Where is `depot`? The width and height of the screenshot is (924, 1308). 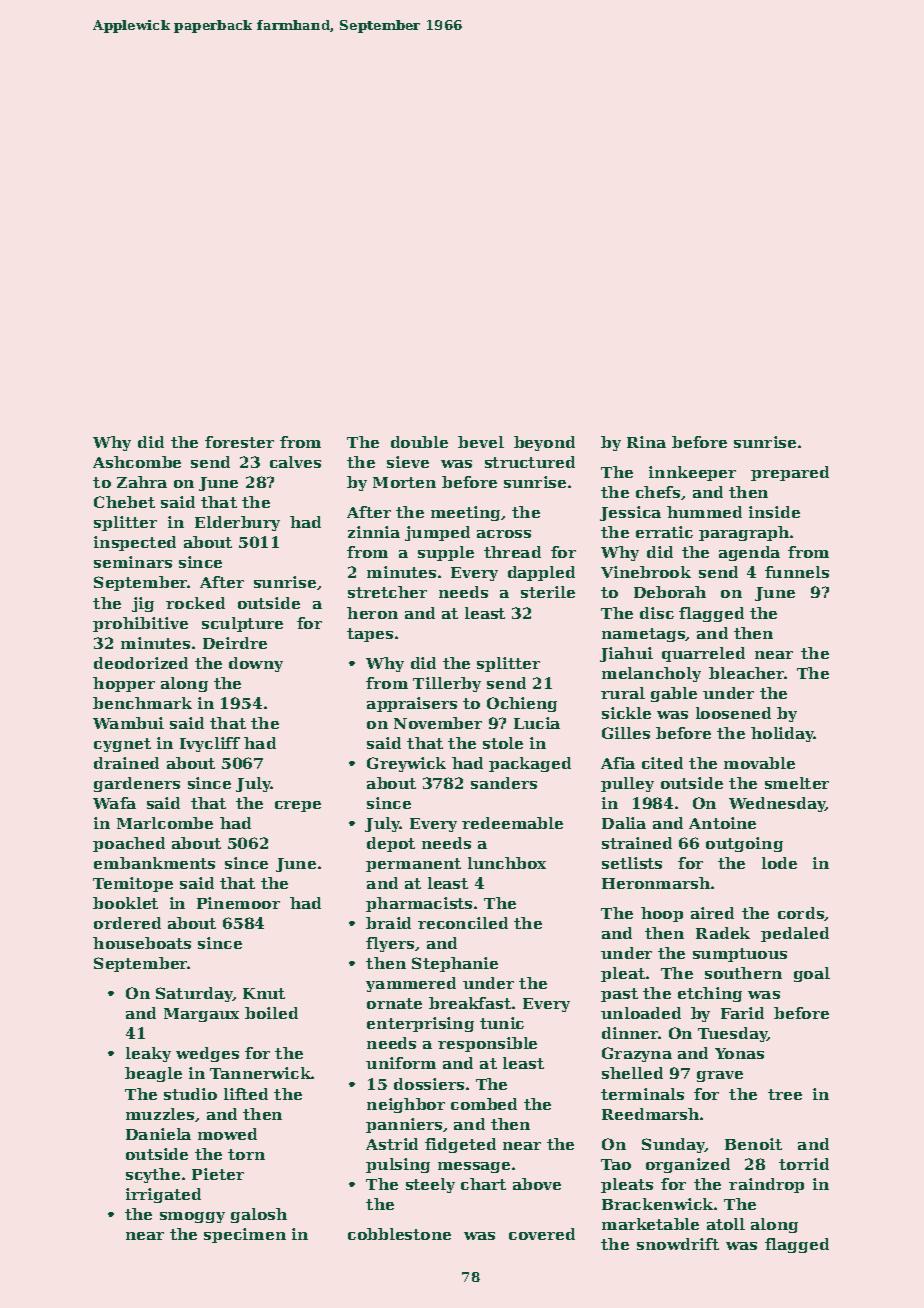
depot is located at coordinates (391, 844).
